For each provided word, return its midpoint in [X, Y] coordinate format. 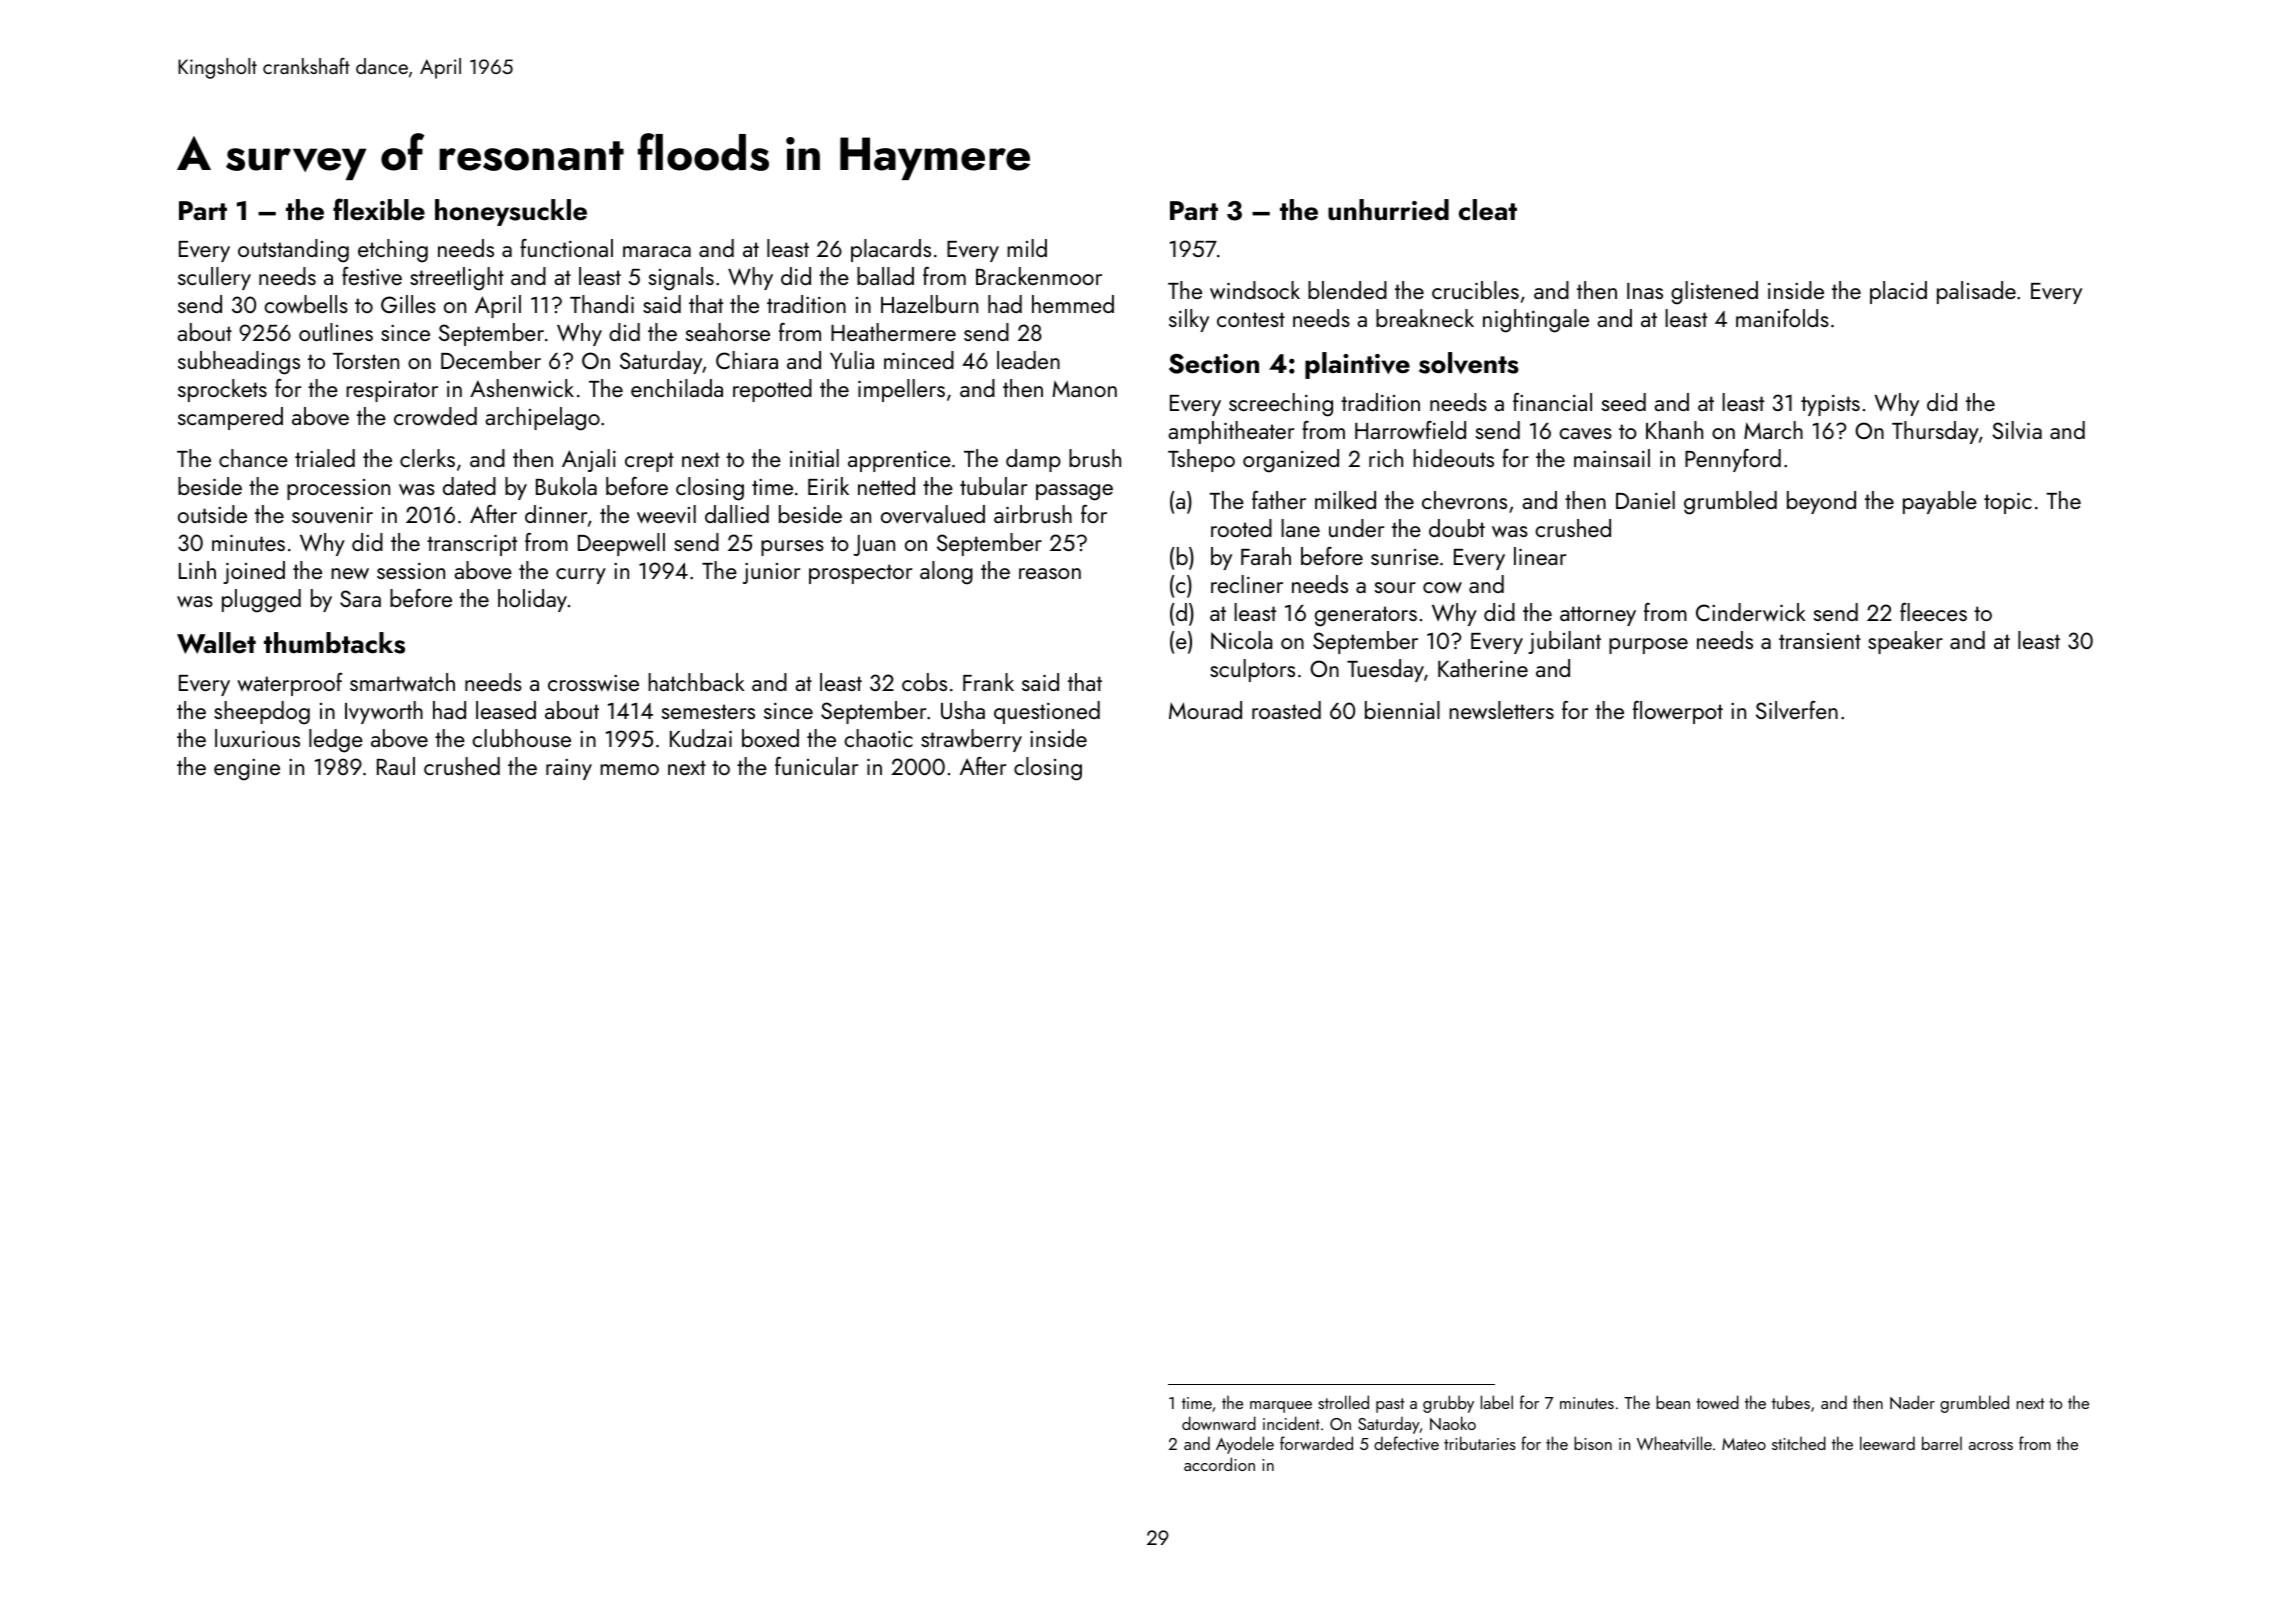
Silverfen [1797, 710]
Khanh [1674, 430]
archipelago [542, 419]
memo [629, 769]
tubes [1791, 1402]
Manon [1084, 388]
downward [1219, 1423]
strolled [1343, 1402]
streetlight [457, 279]
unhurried [1388, 210]
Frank [988, 682]
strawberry [971, 740]
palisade [1976, 292]
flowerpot [1678, 712]
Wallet [216, 643]
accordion [1219, 1464]
